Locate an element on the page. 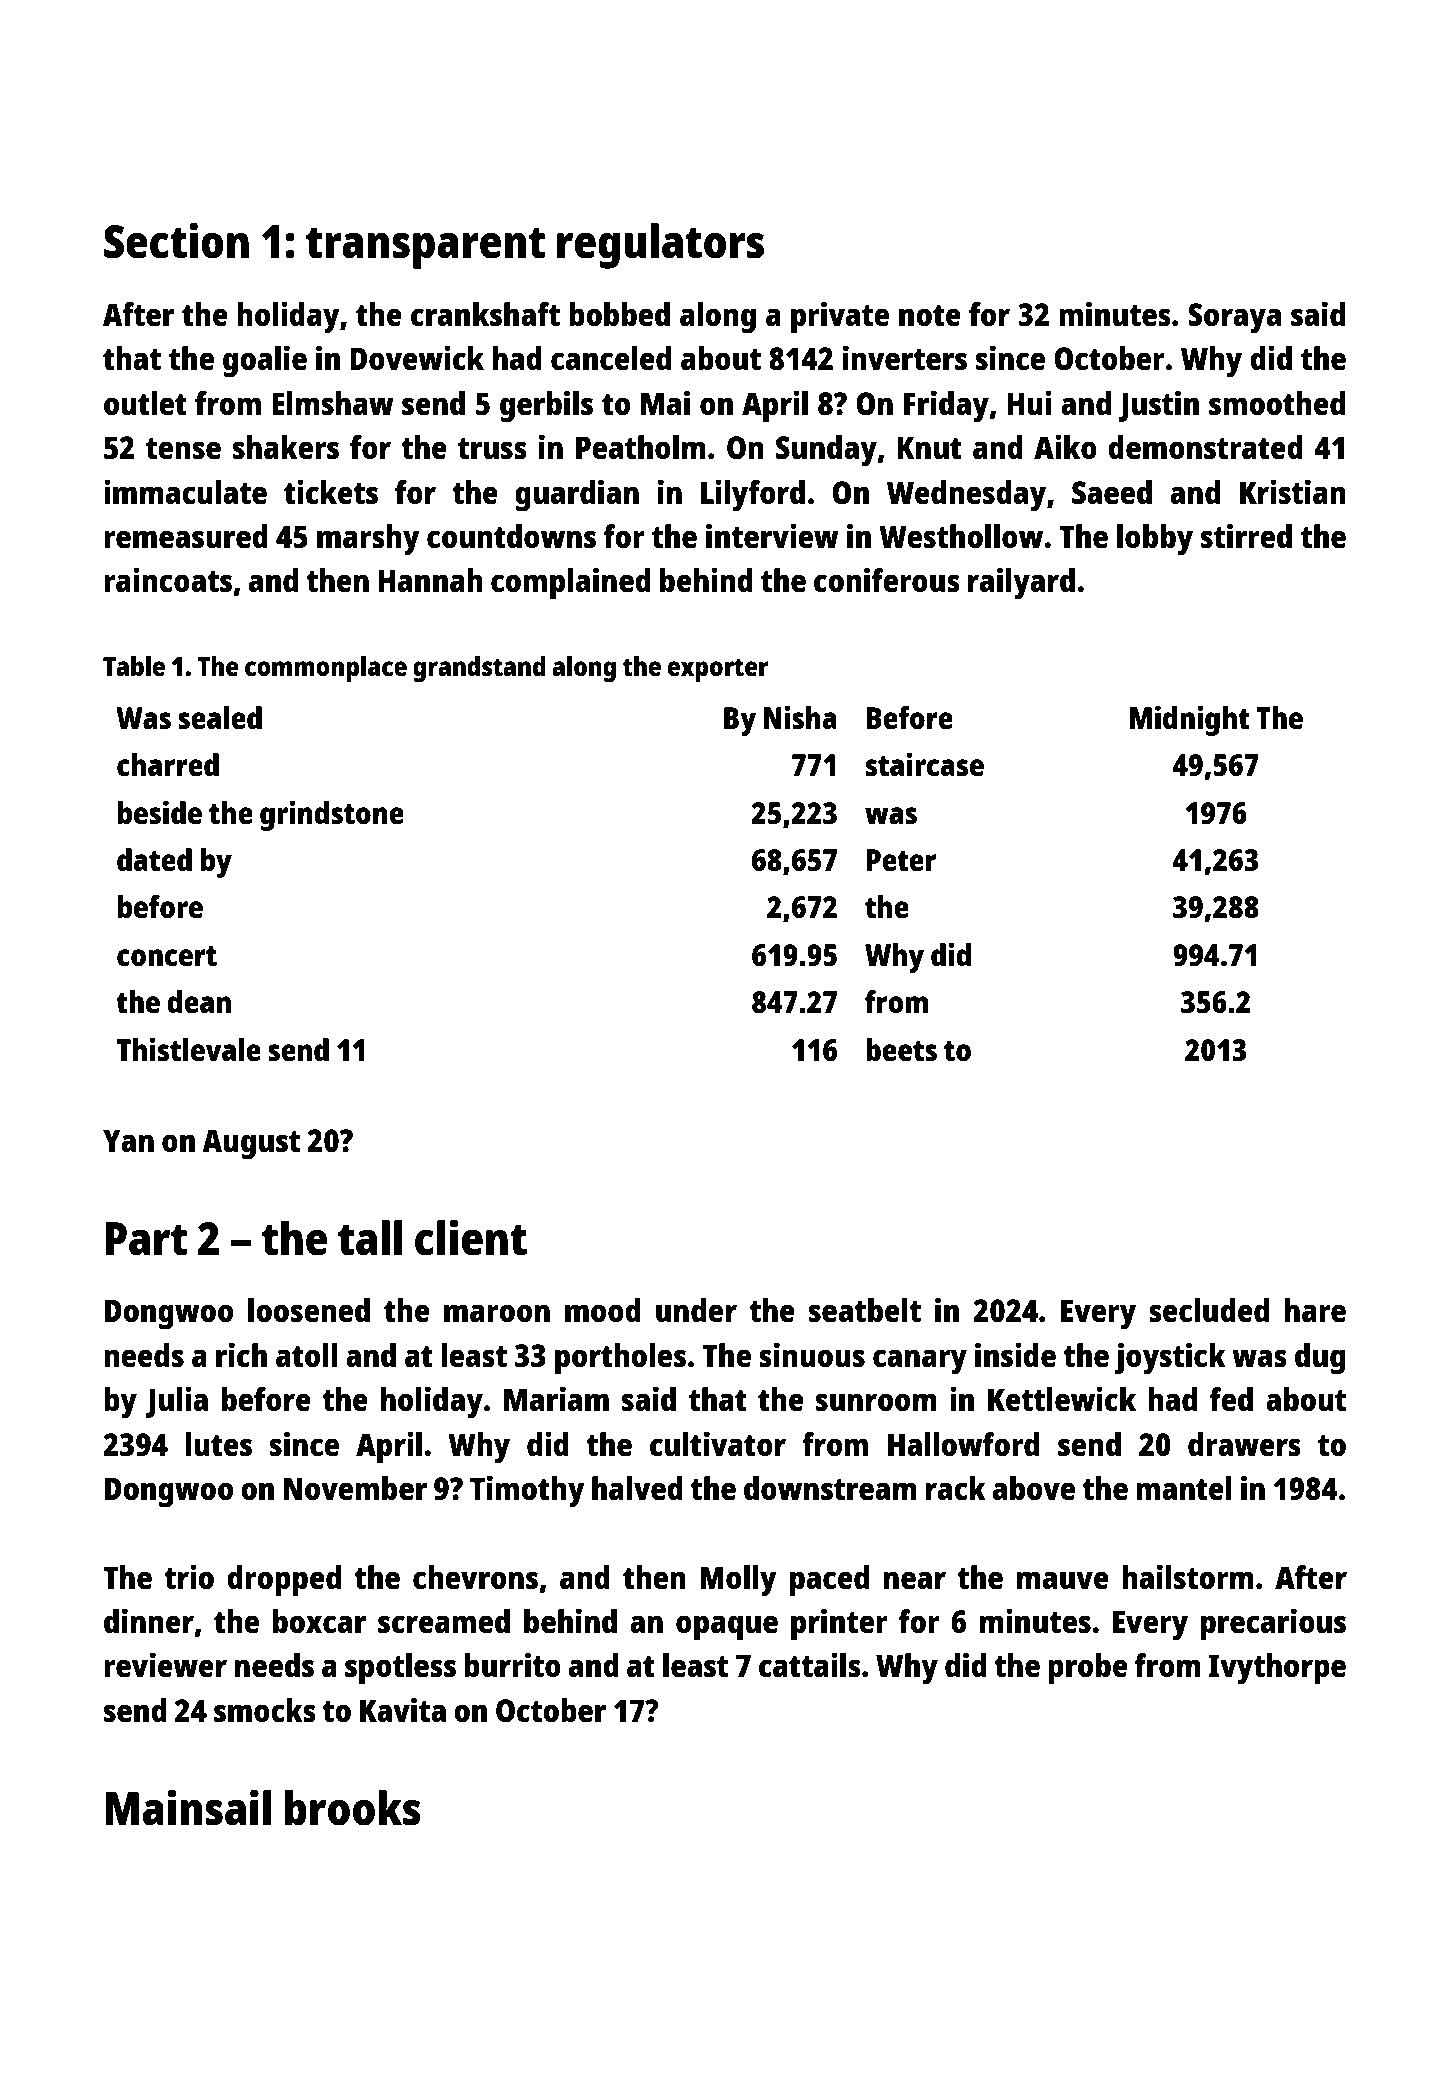 Image resolution: width=1450 pixels, height=2100 pixels. client is located at coordinates (471, 1237).
